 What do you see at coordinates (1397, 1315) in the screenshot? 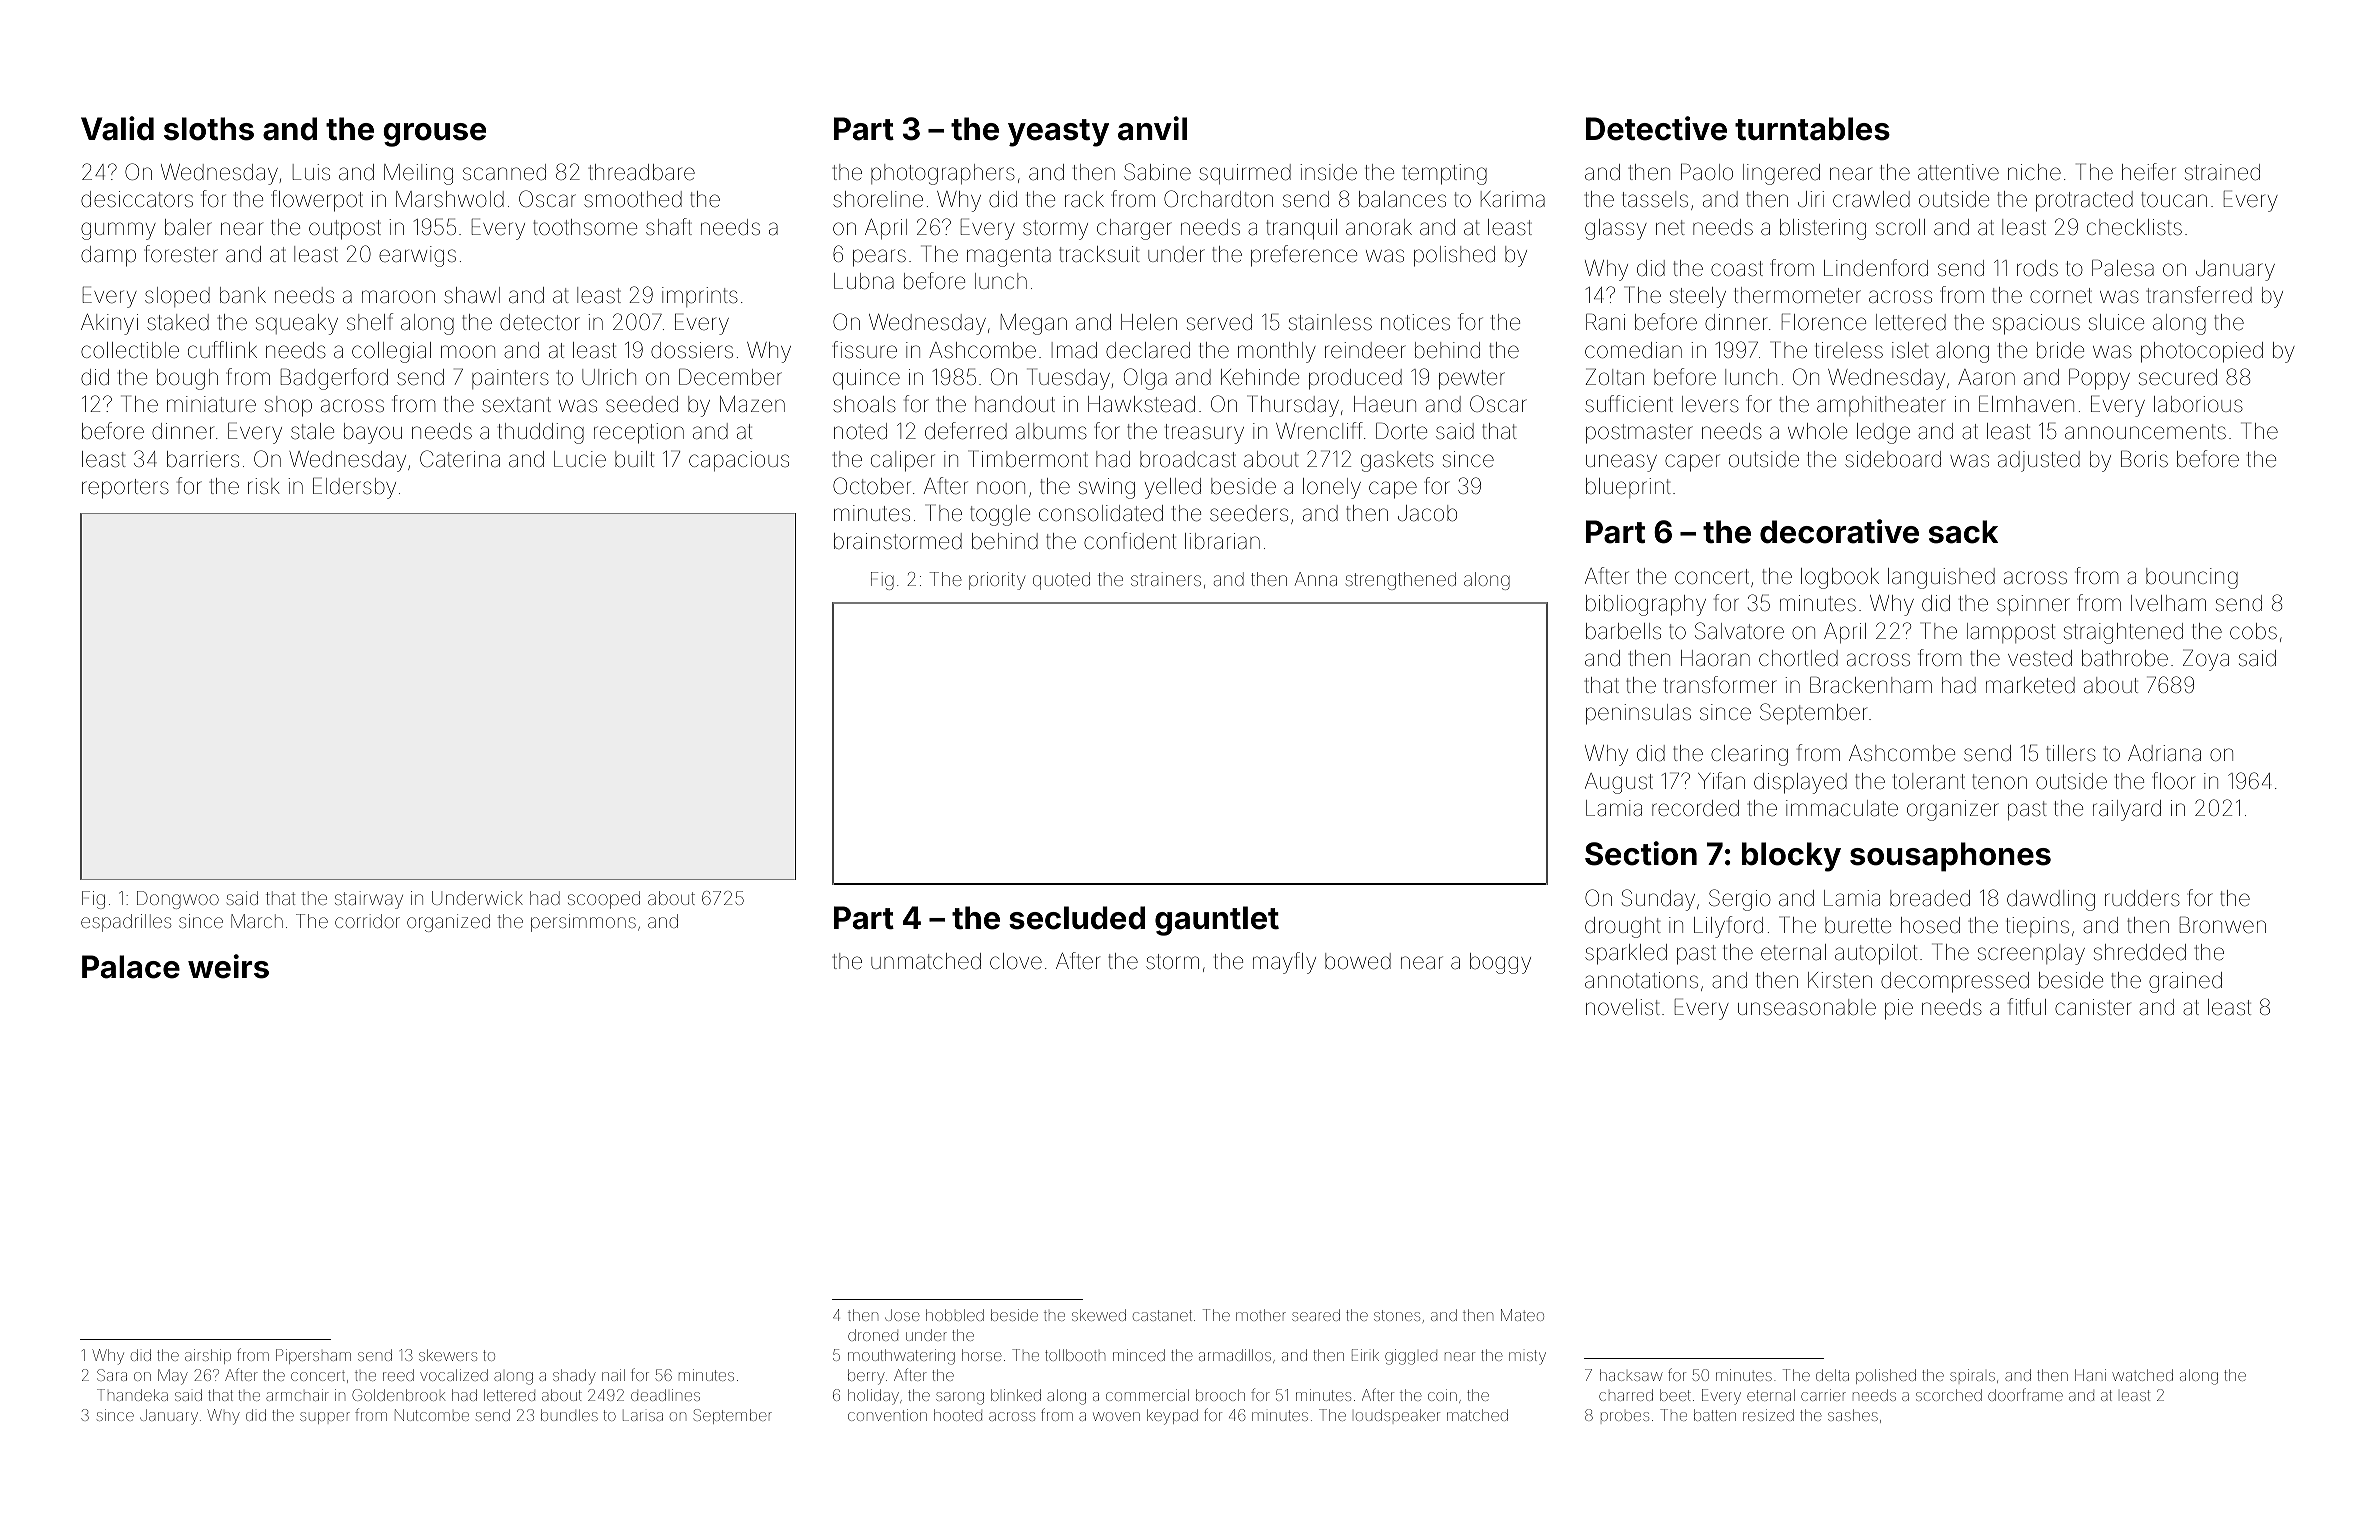
I see `stones` at bounding box center [1397, 1315].
